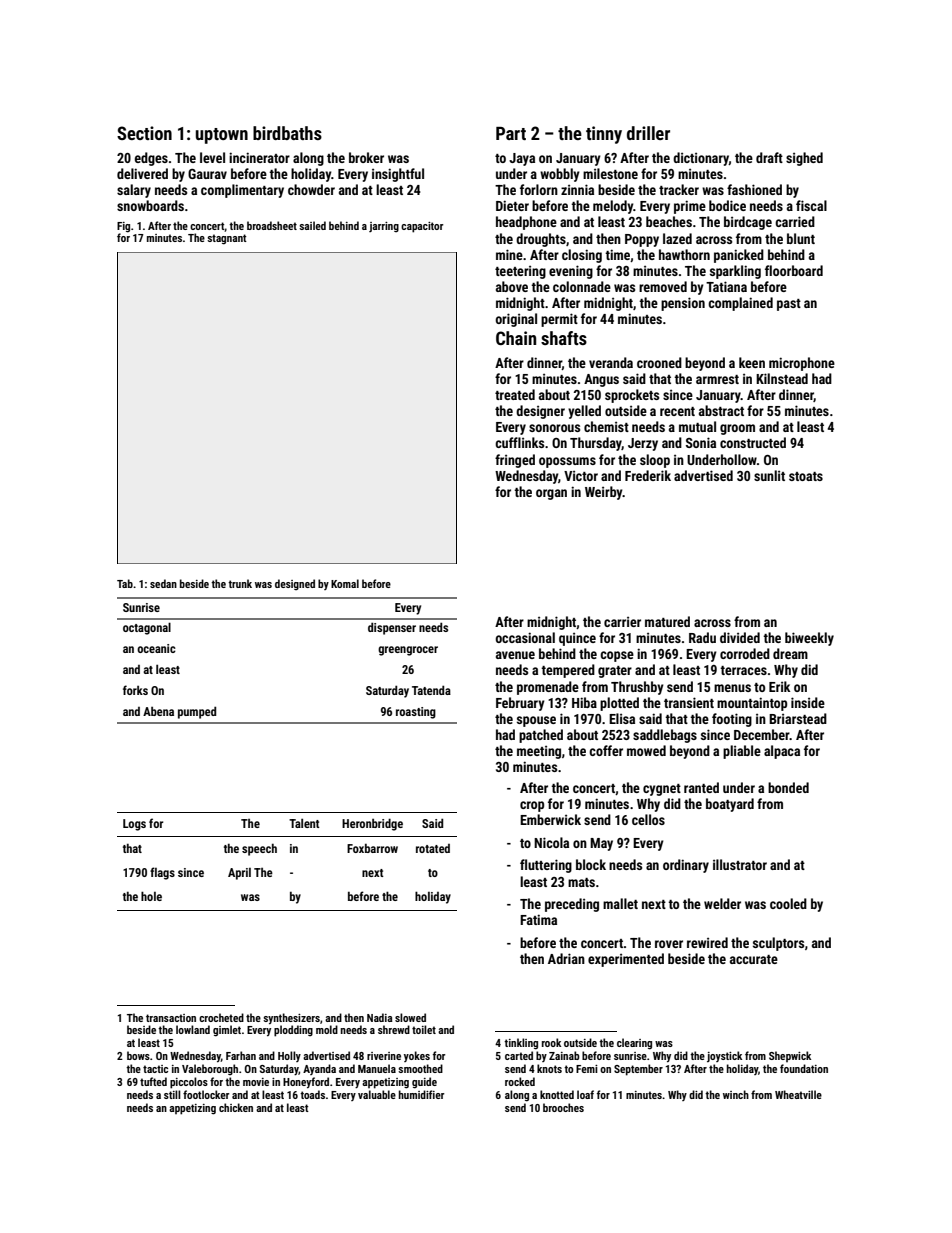 The width and height of the image is (952, 1233). What do you see at coordinates (134, 191) in the image?
I see `salary` at bounding box center [134, 191].
